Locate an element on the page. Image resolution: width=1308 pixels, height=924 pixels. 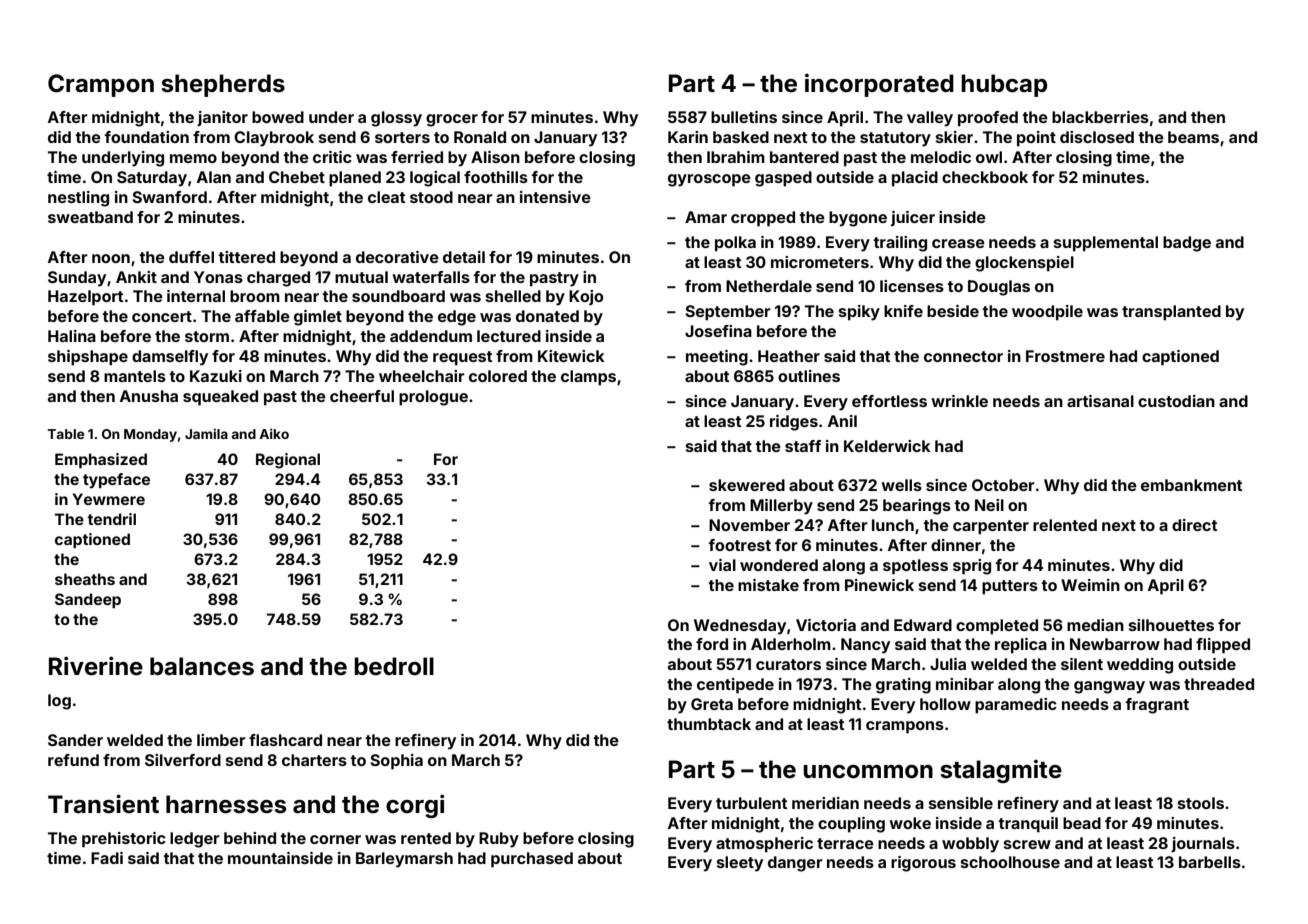
centipede is located at coordinates (735, 686).
